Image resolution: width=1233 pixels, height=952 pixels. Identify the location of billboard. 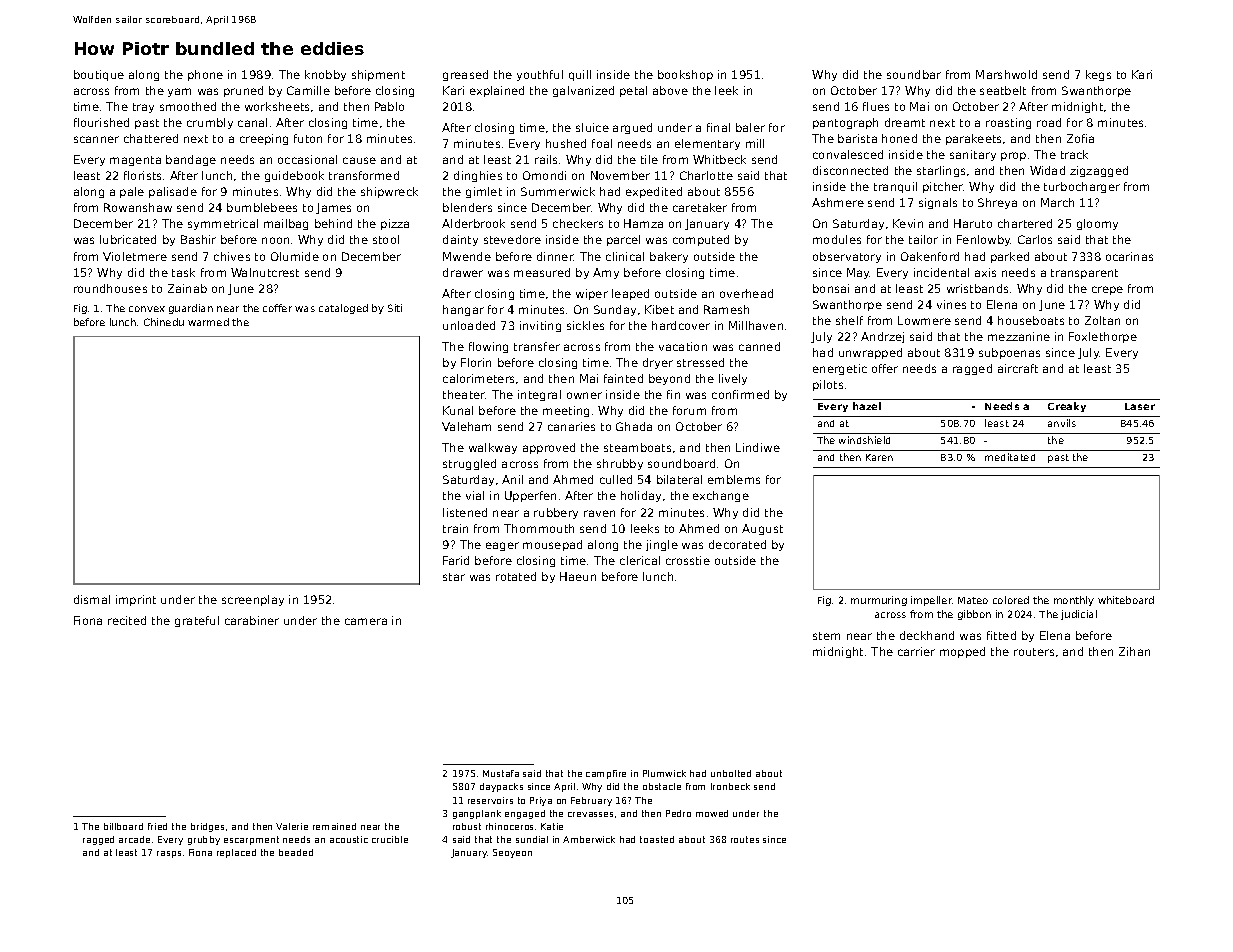
(123, 826).
